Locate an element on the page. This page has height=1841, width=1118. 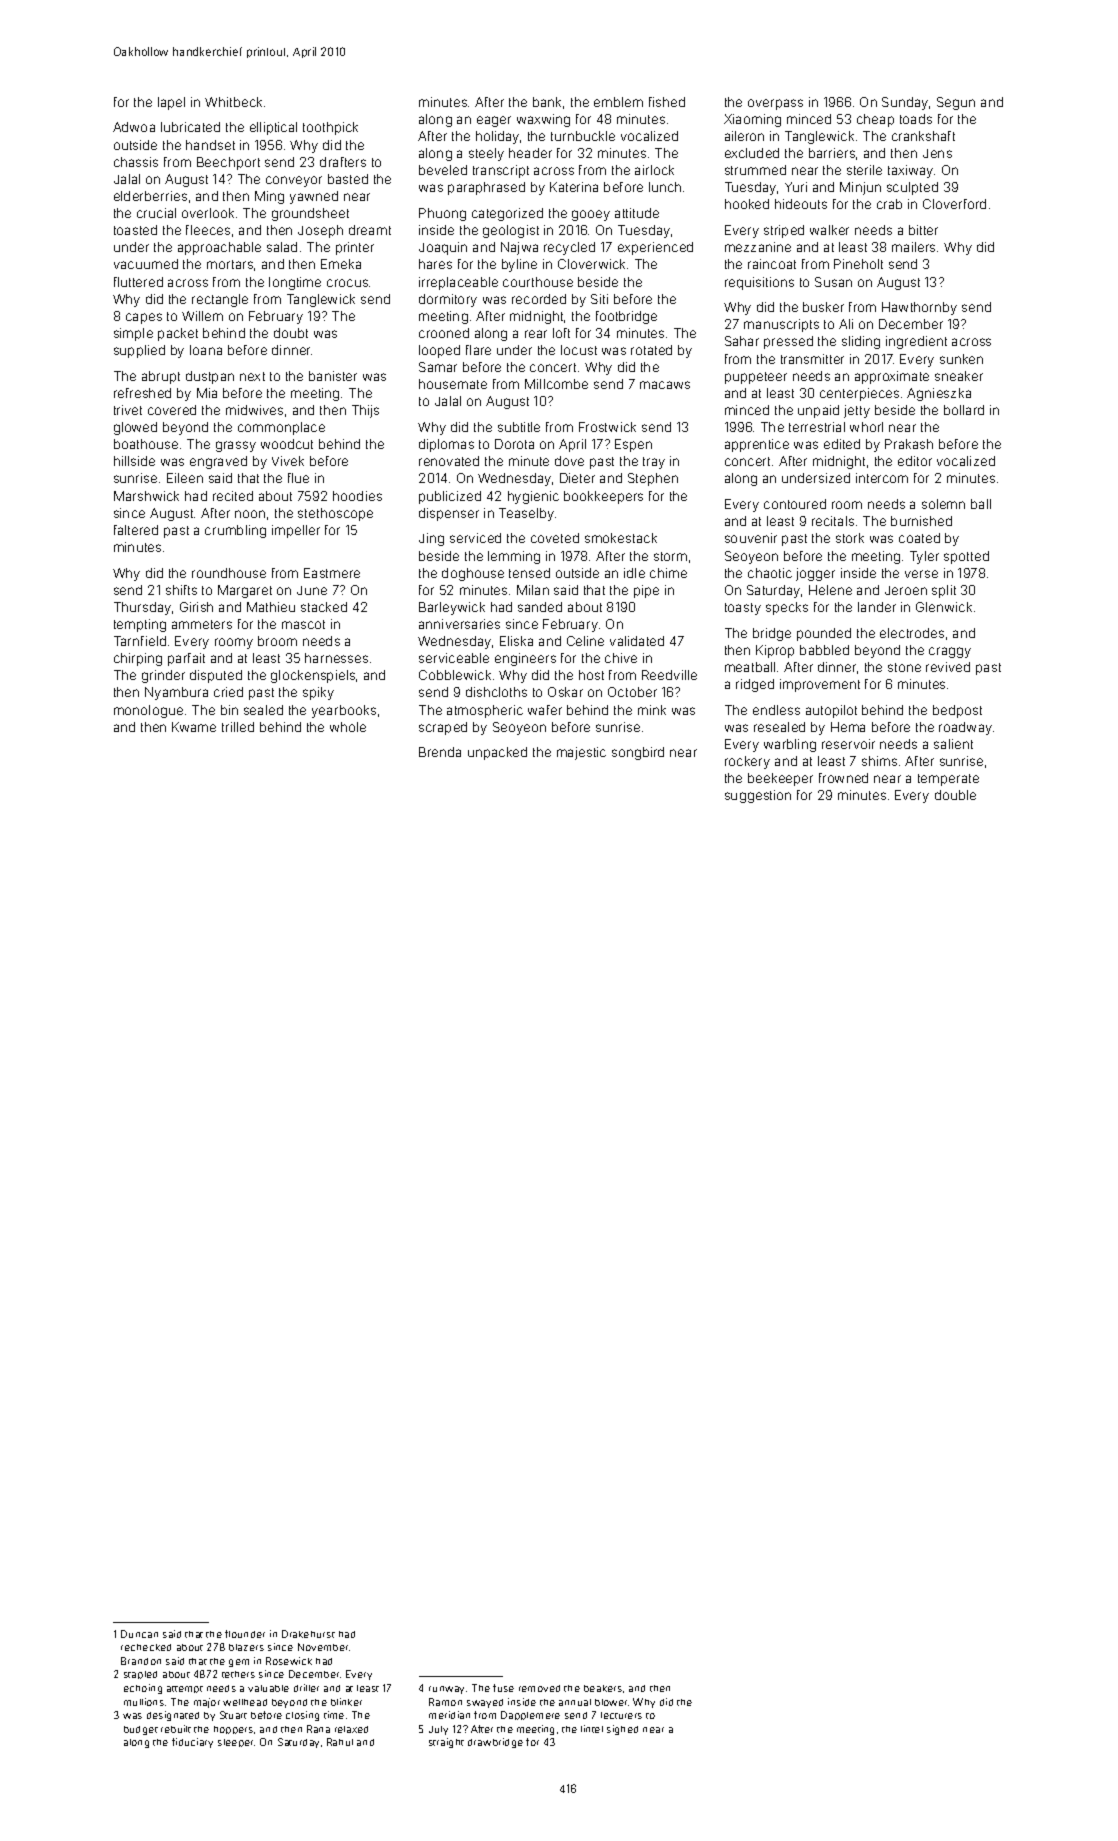
lapel is located at coordinates (171, 103).
